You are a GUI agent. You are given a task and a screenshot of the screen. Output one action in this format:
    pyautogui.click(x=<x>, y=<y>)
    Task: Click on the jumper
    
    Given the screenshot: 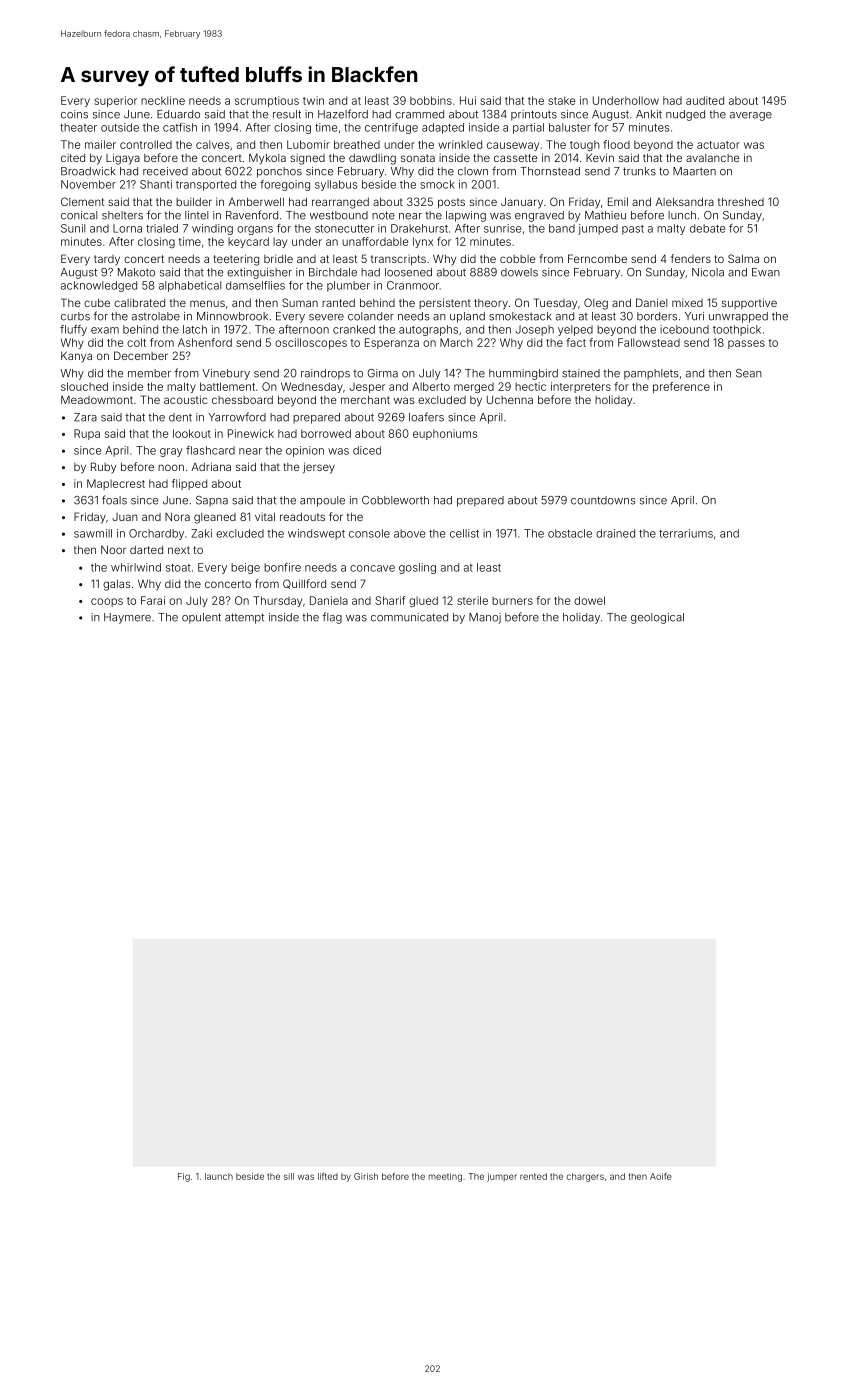 What is the action you would take?
    pyautogui.click(x=502, y=1177)
